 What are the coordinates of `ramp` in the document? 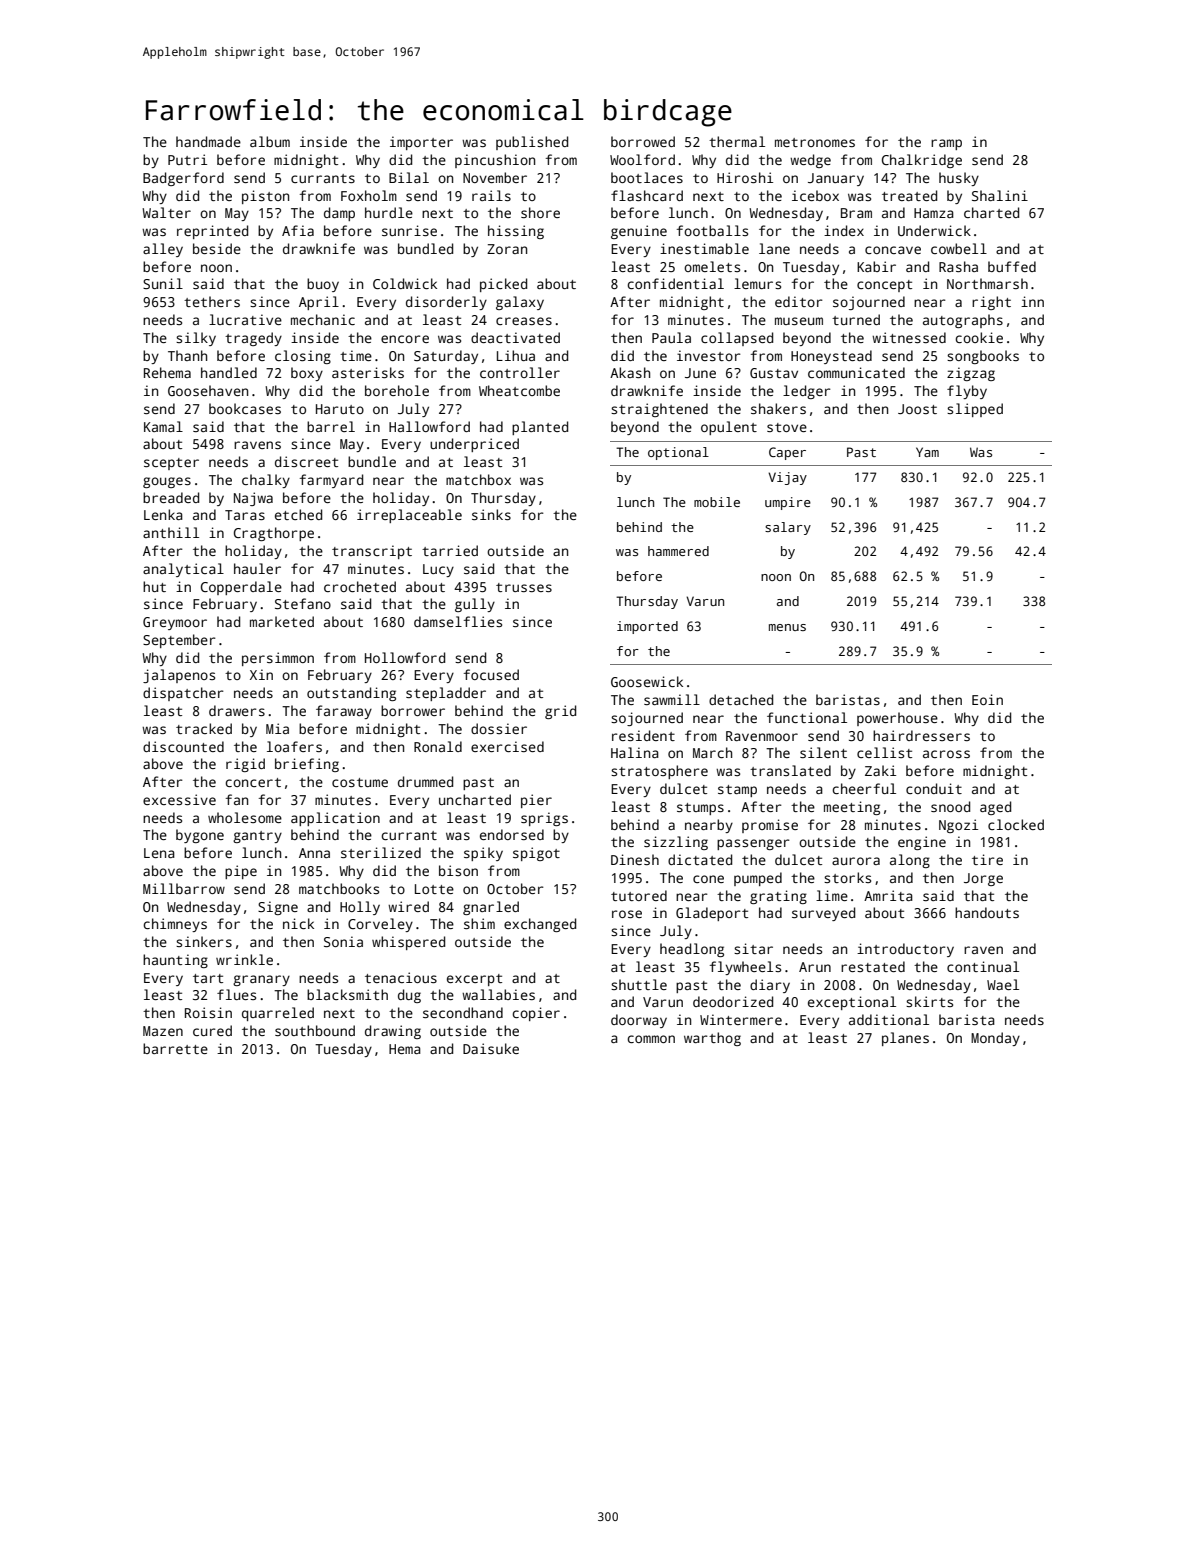 It's located at (946, 144).
